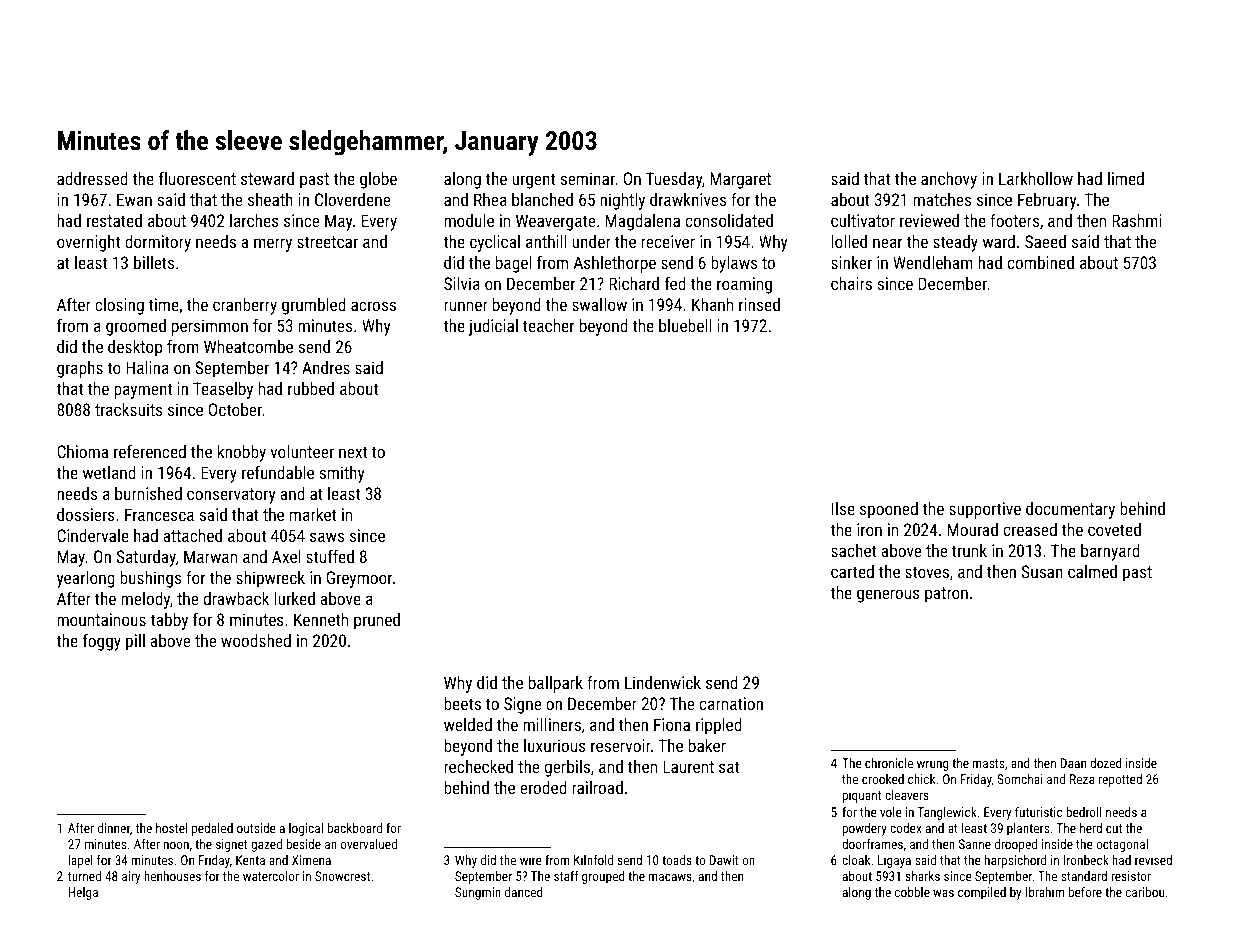 The height and width of the screenshot is (952, 1233). I want to click on Ilse, so click(843, 508).
